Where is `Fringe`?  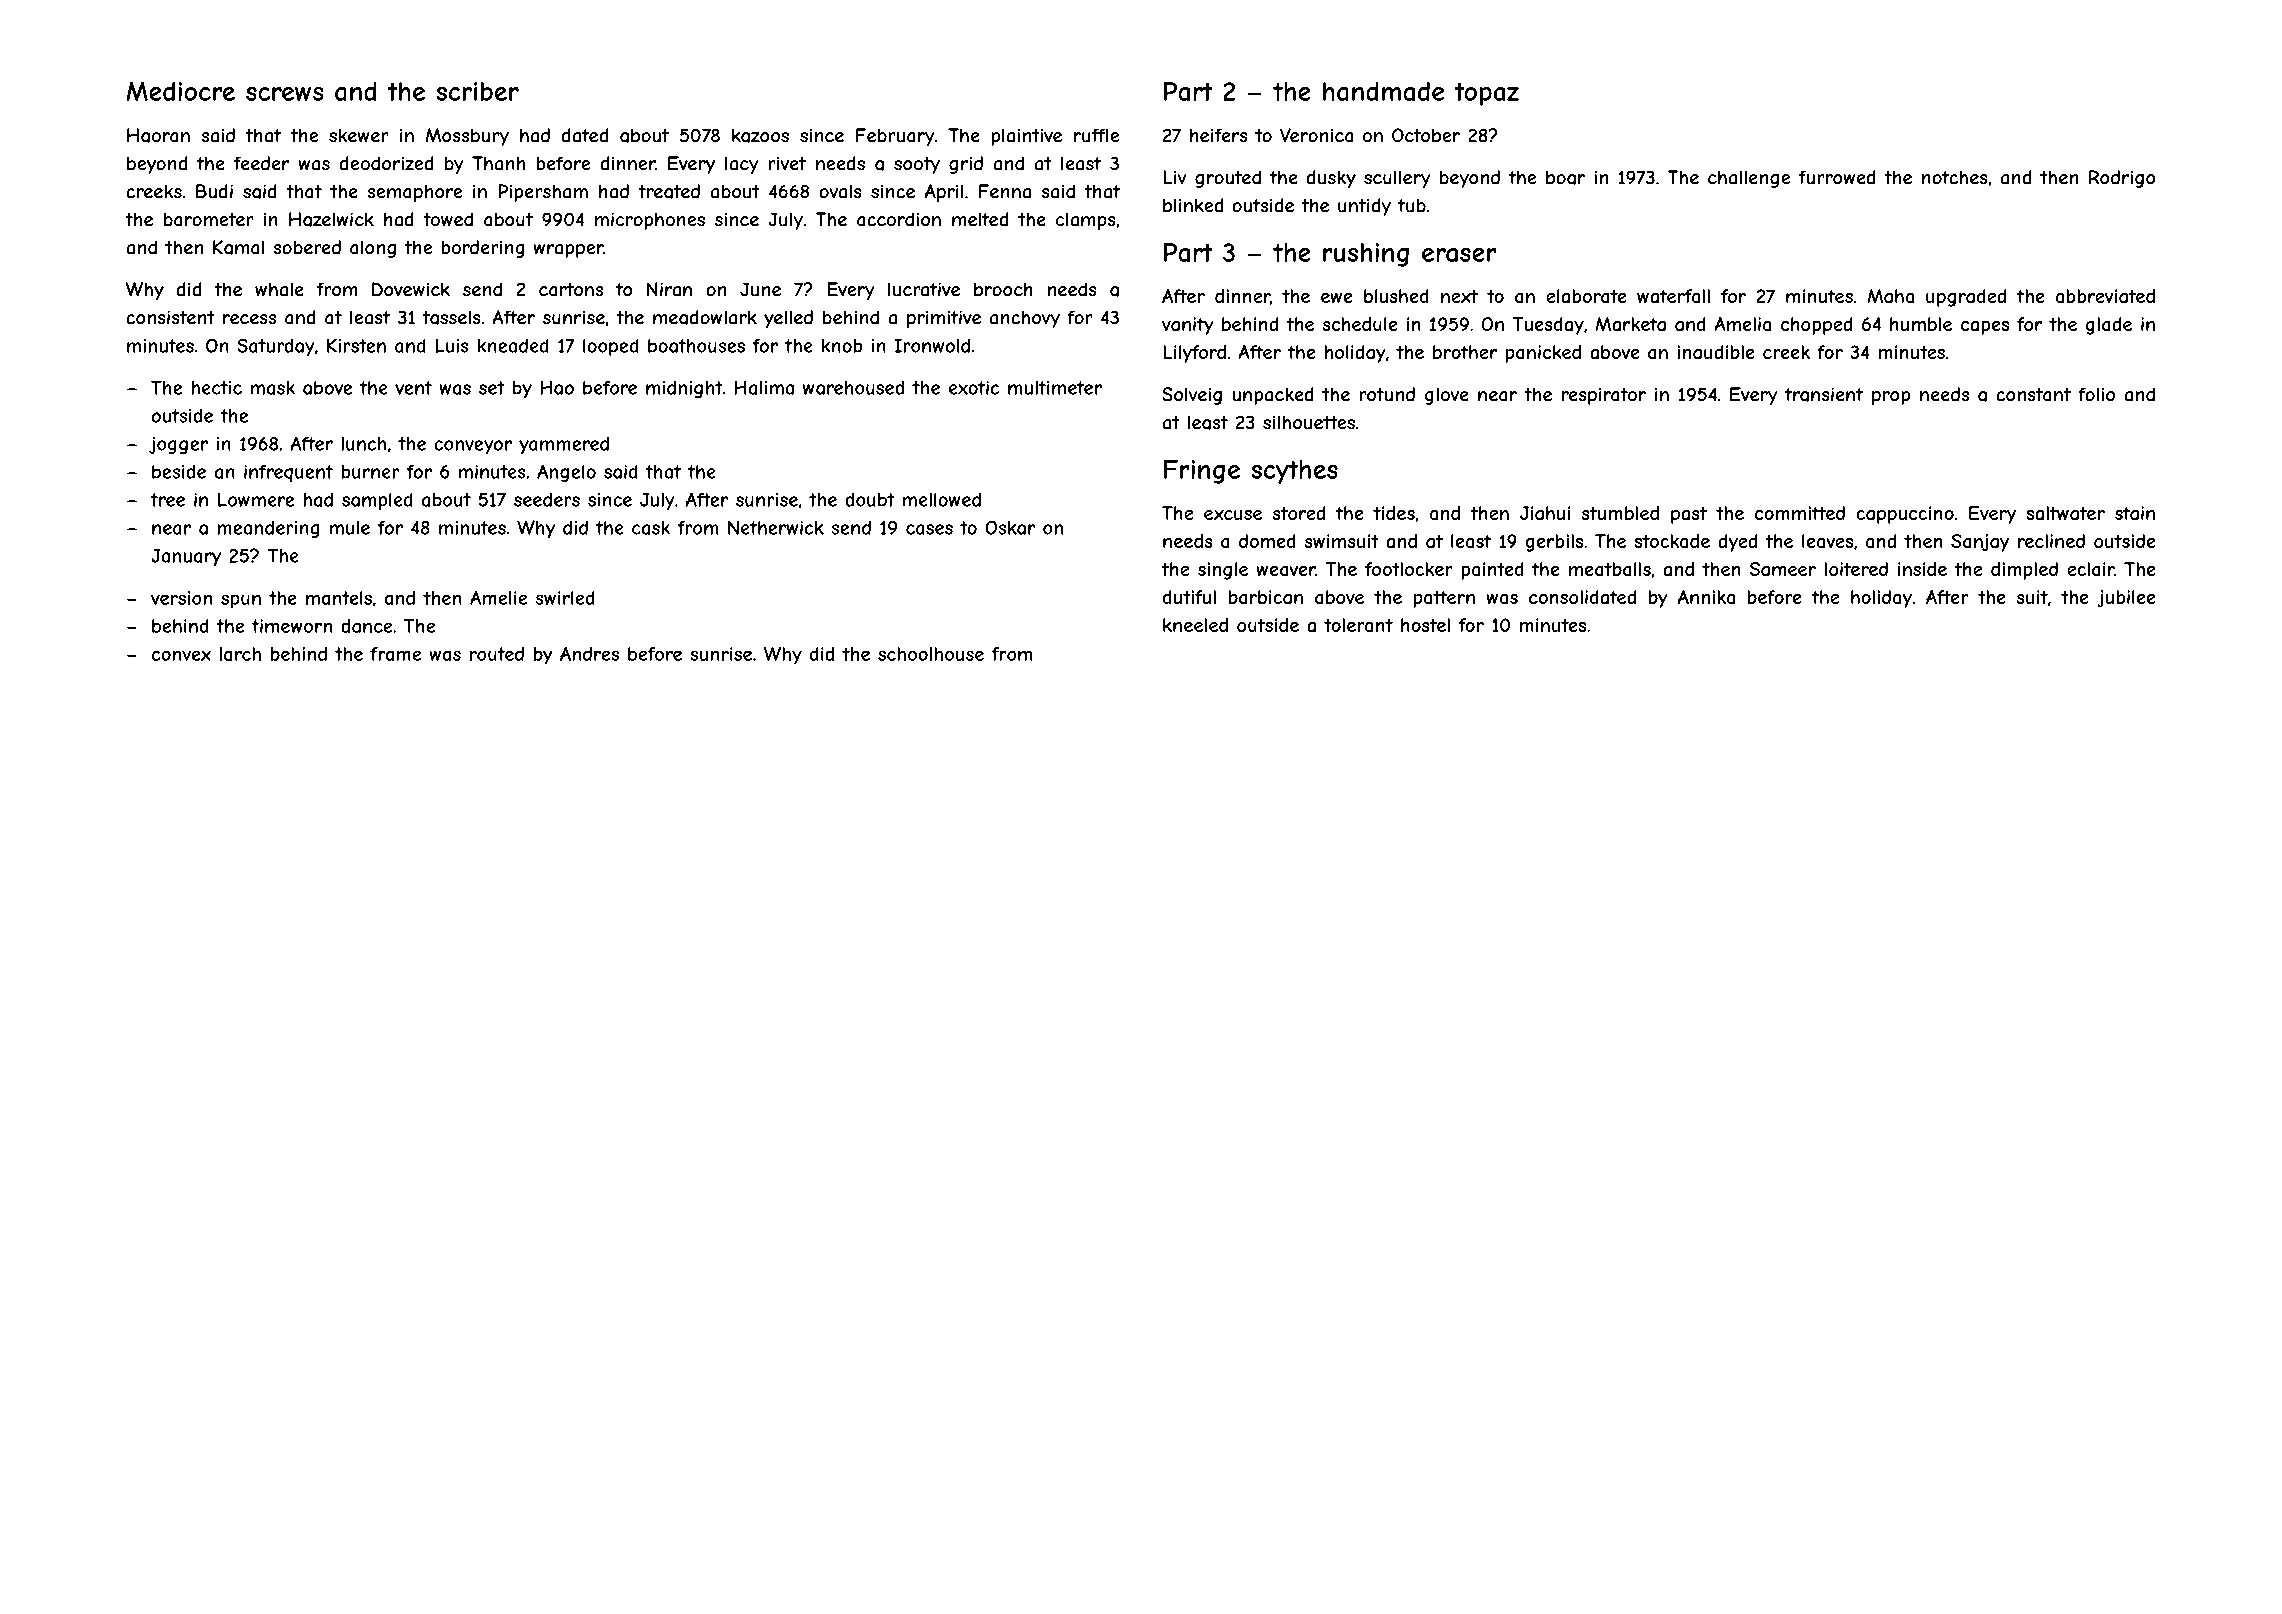
Fringe is located at coordinates (1202, 472).
